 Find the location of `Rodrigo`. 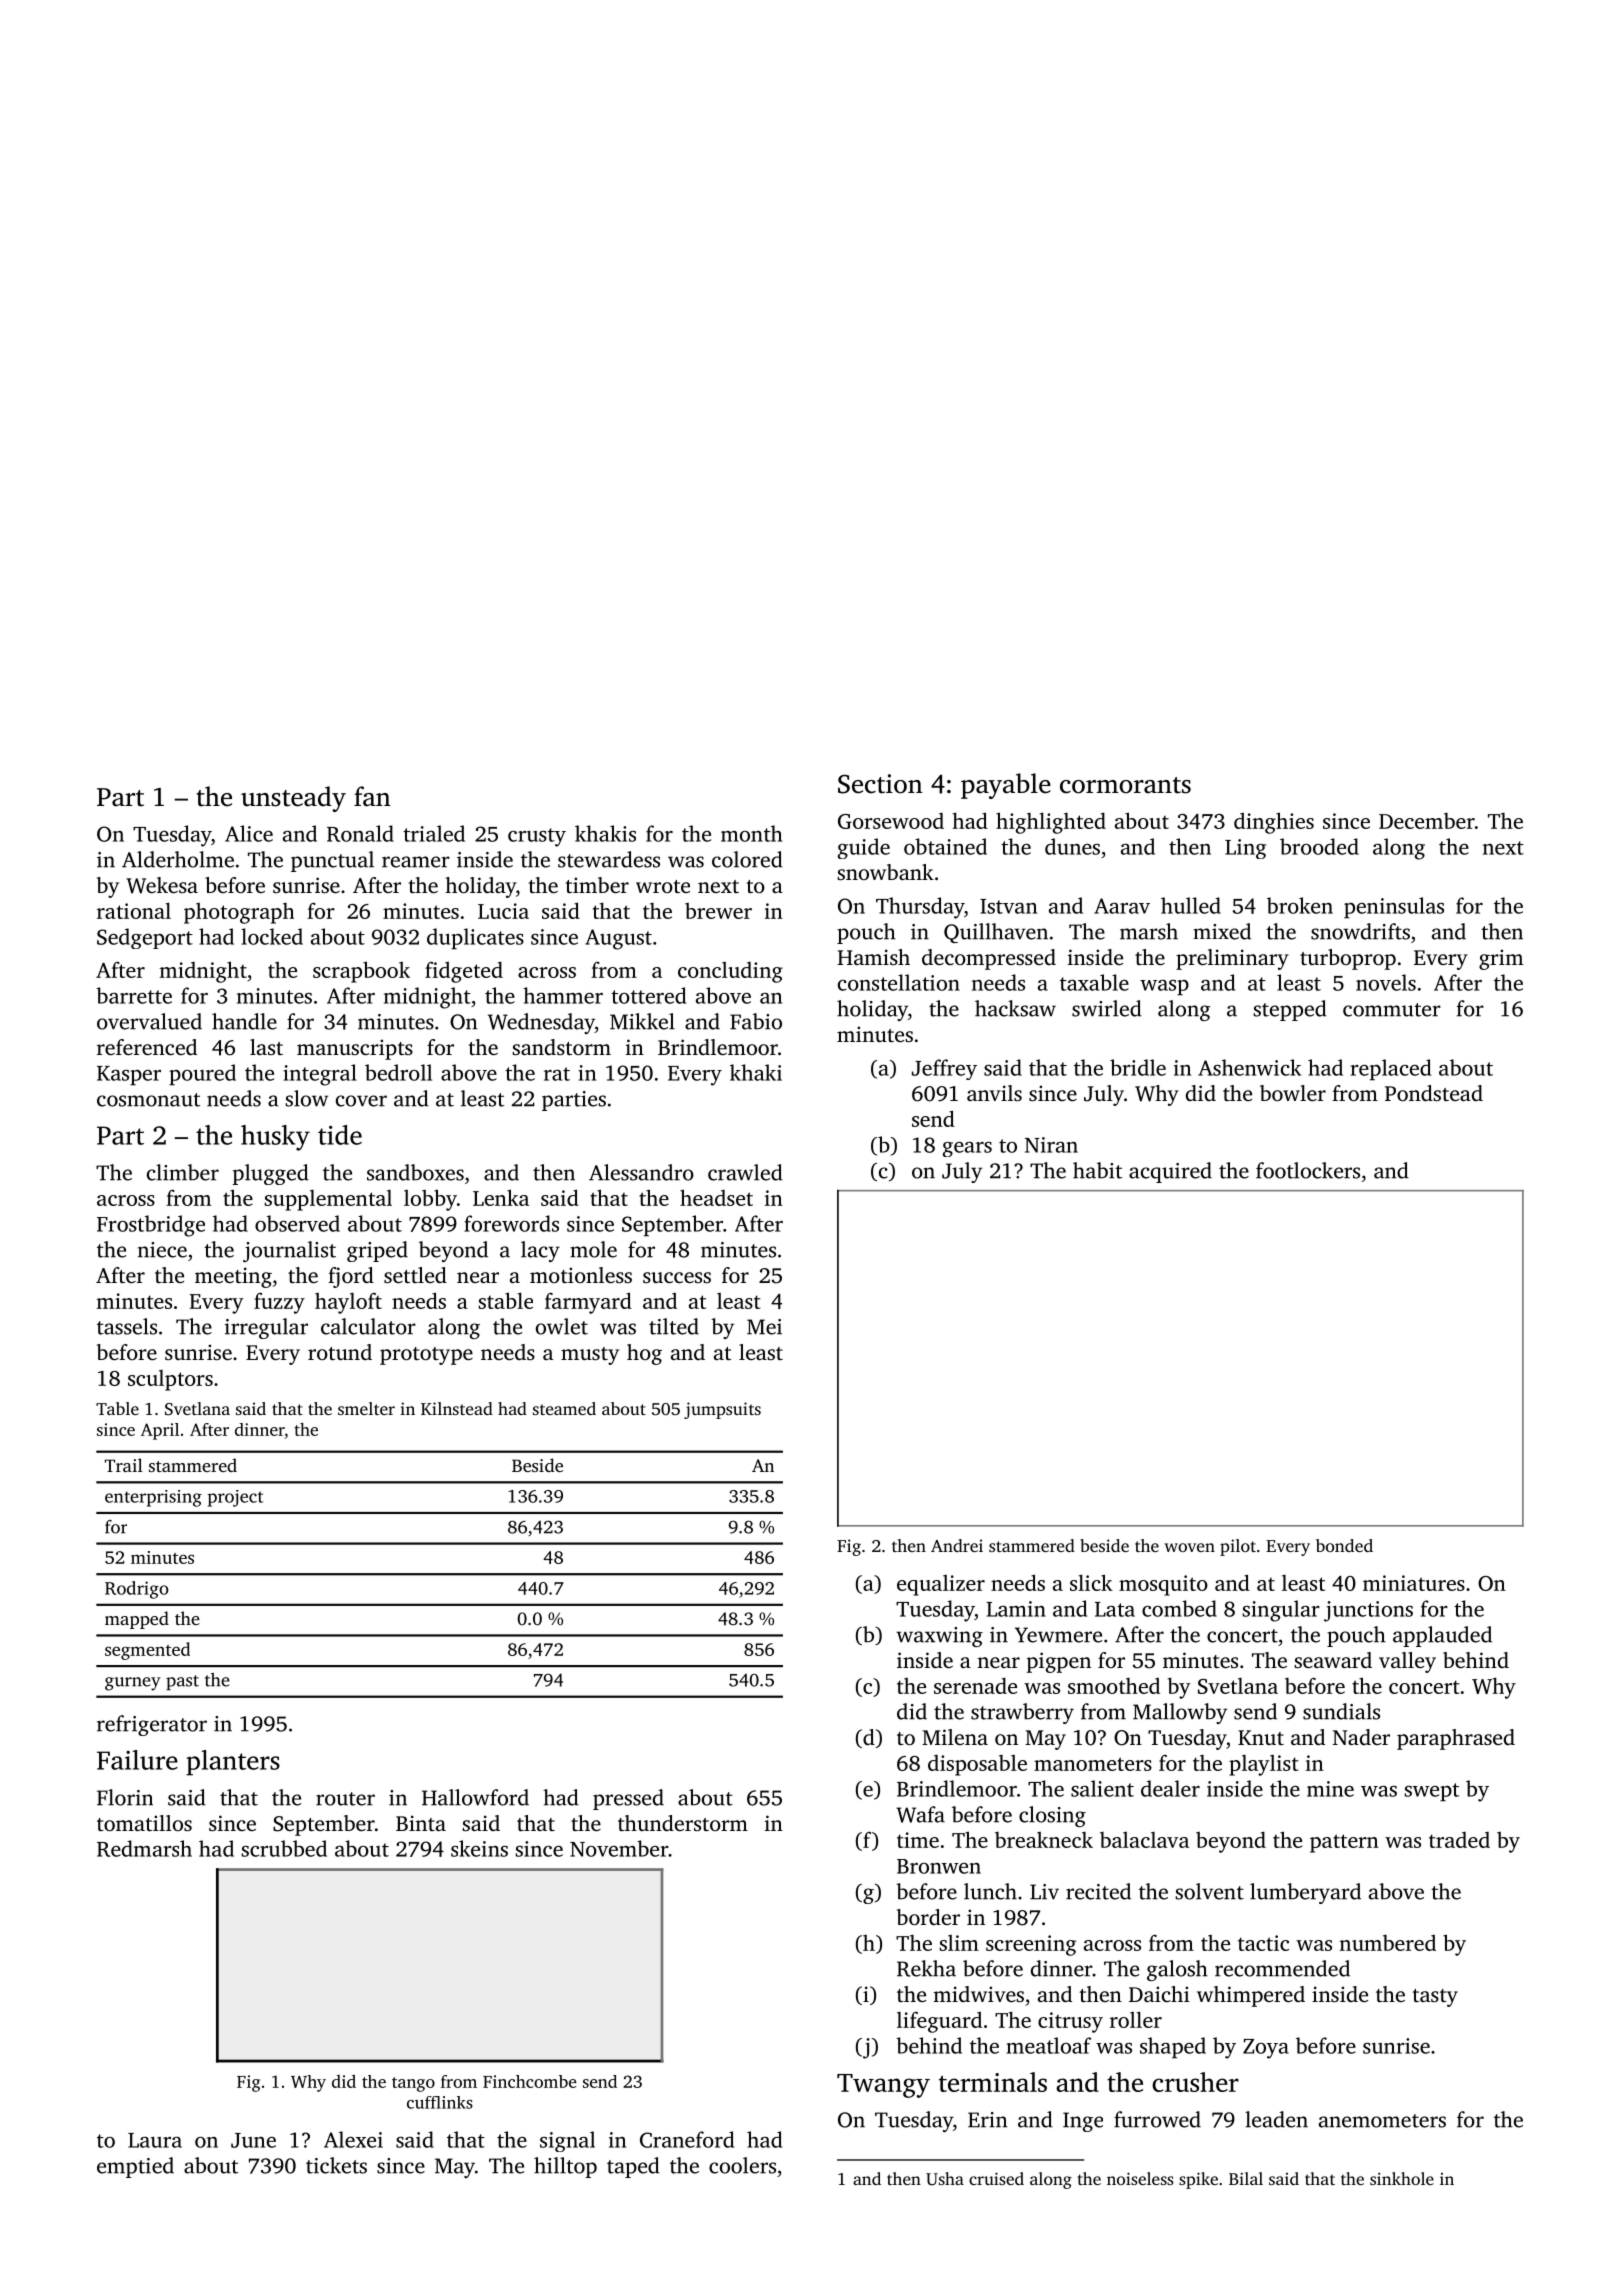

Rodrigo is located at coordinates (137, 1590).
